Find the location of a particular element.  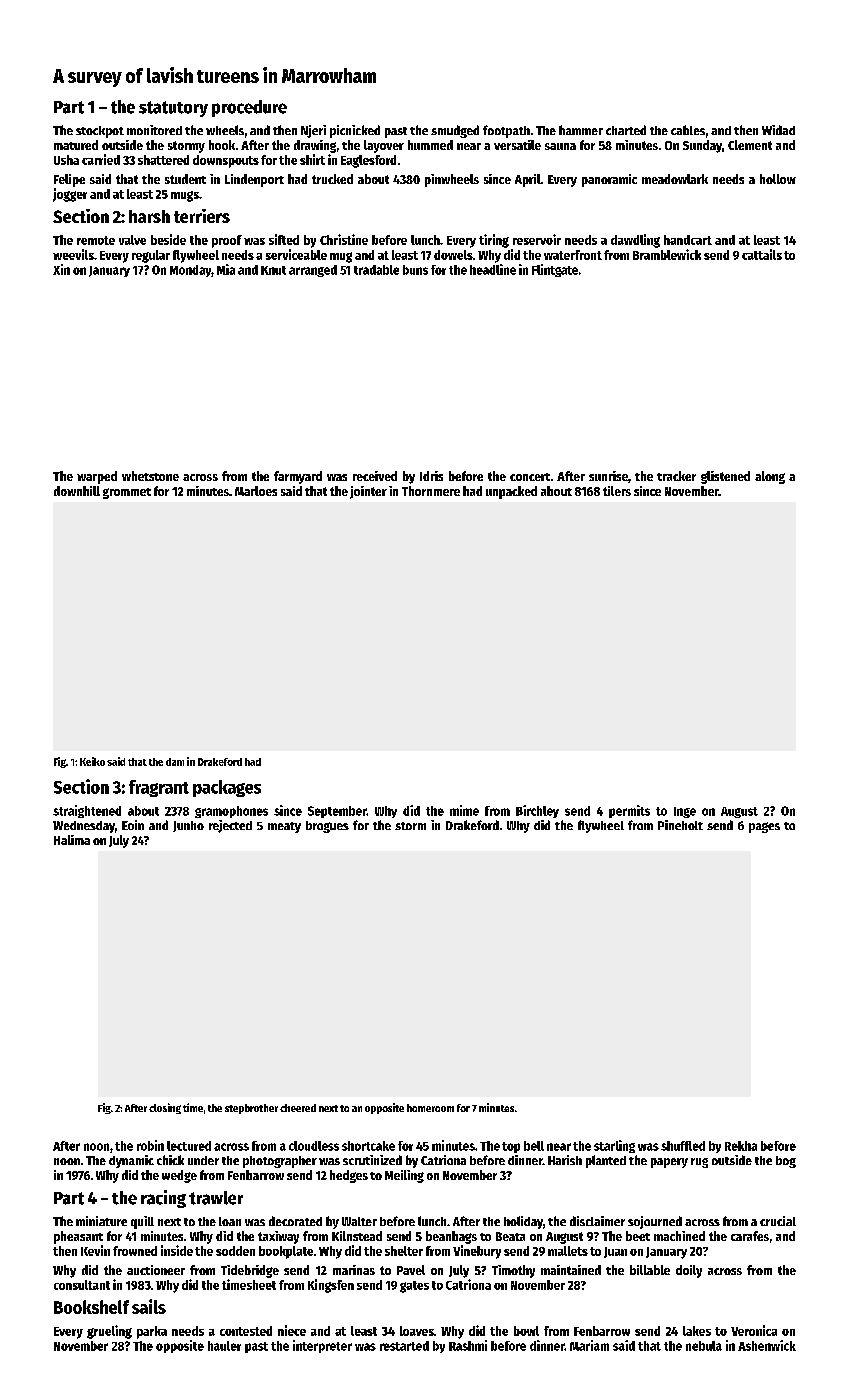

concert is located at coordinates (530, 477).
